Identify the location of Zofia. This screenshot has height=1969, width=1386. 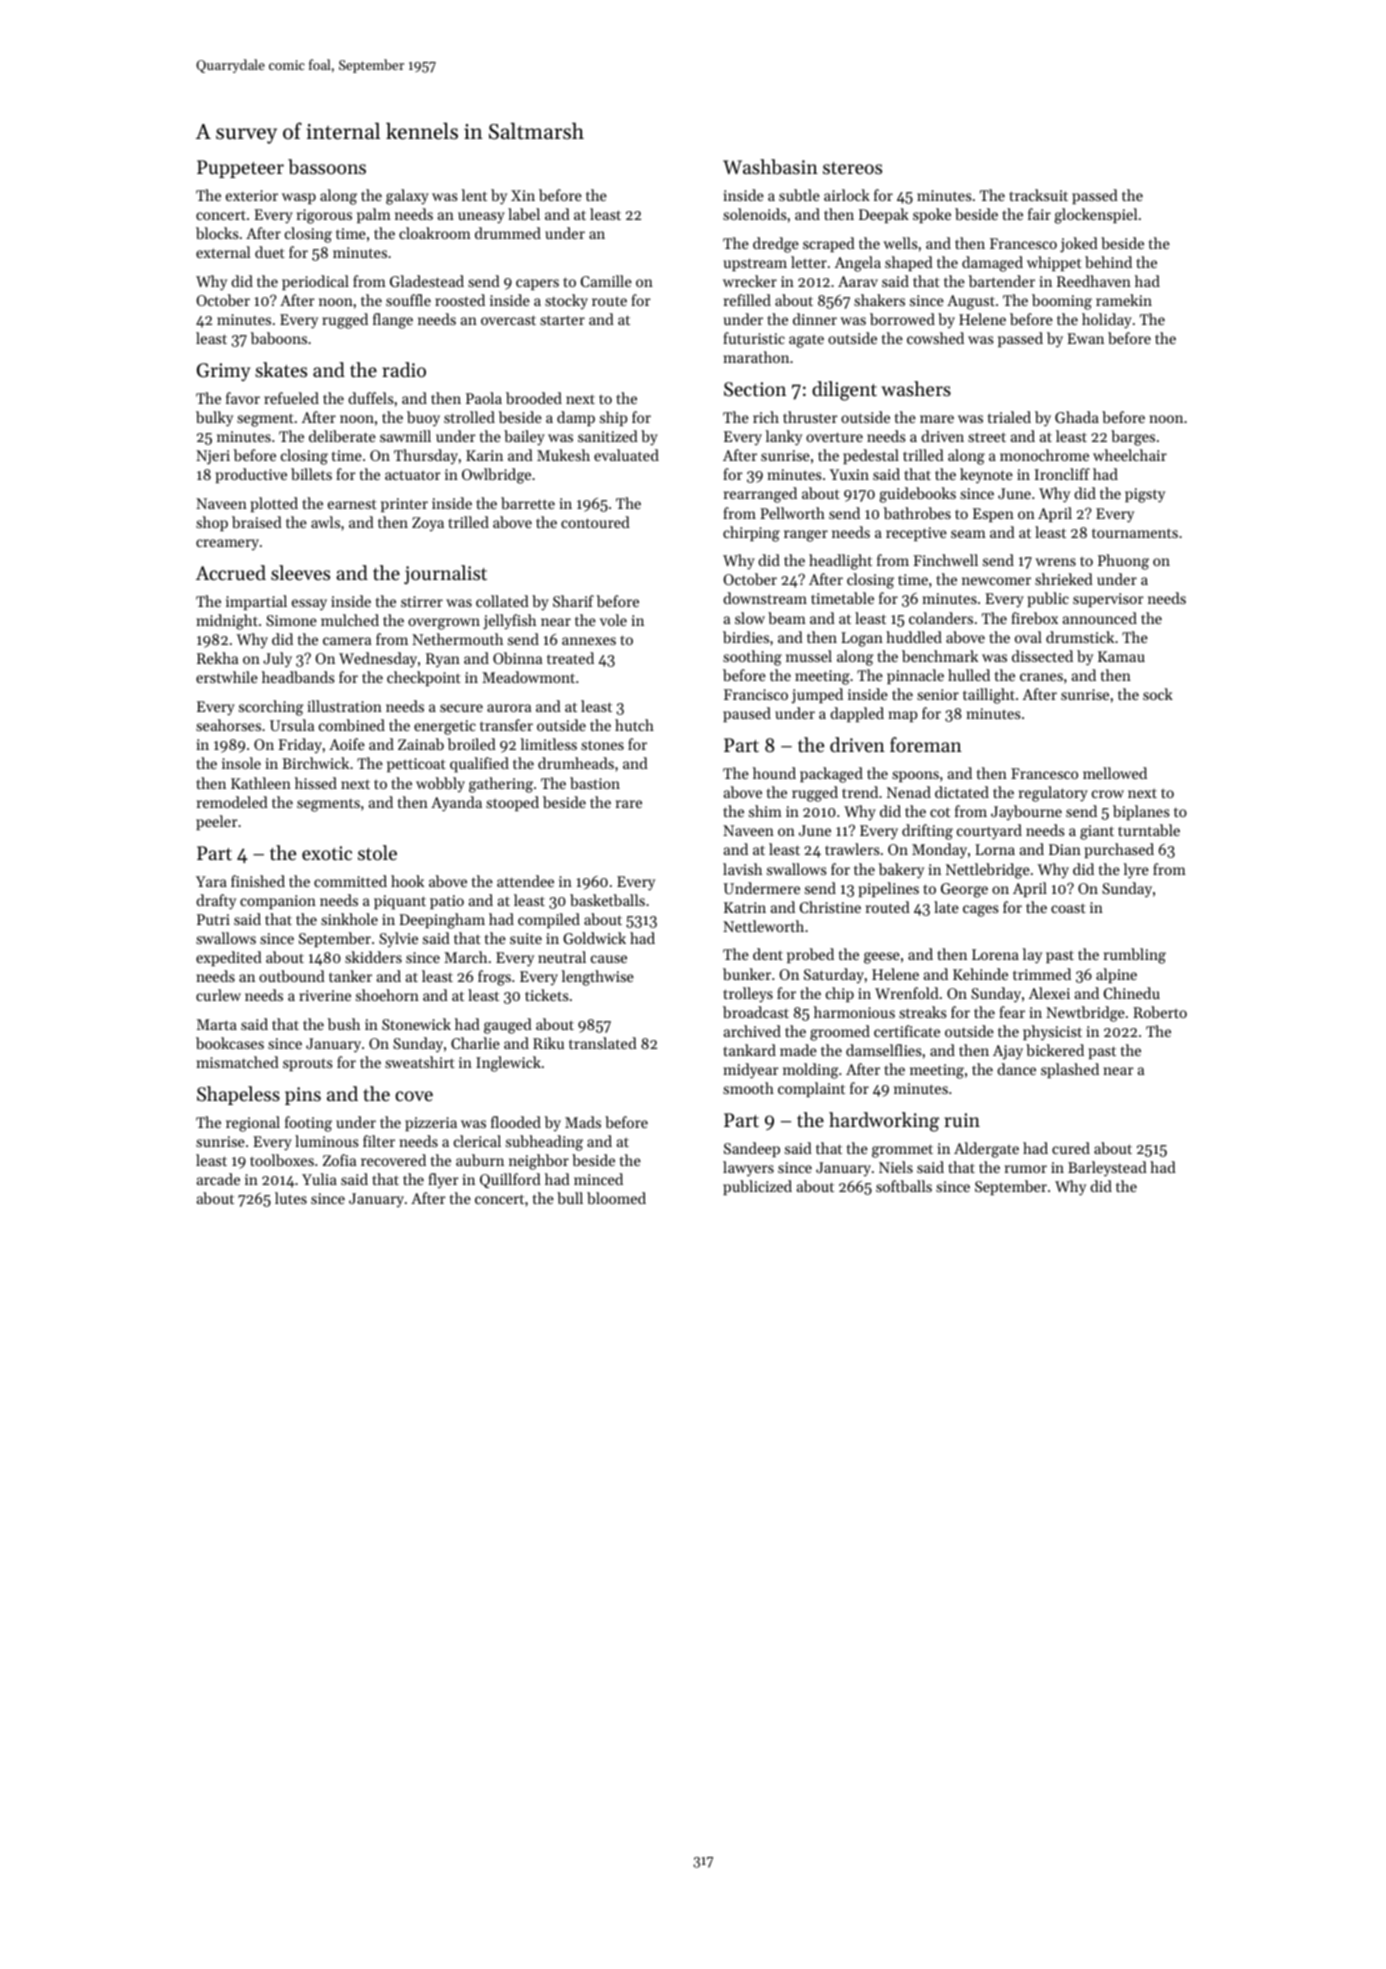
(339, 1160).
